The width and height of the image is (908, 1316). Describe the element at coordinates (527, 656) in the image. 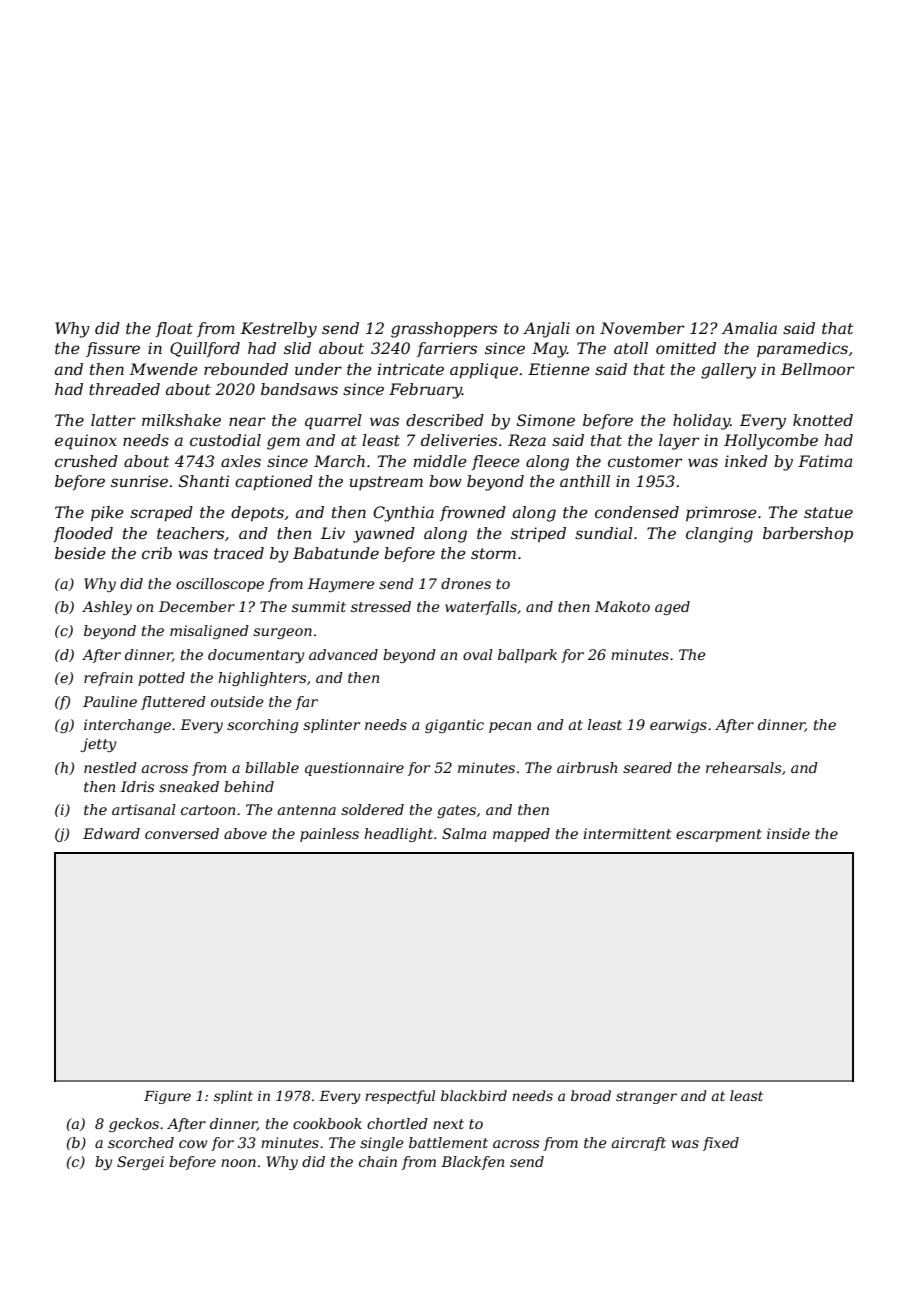

I see `ballpark` at that location.
